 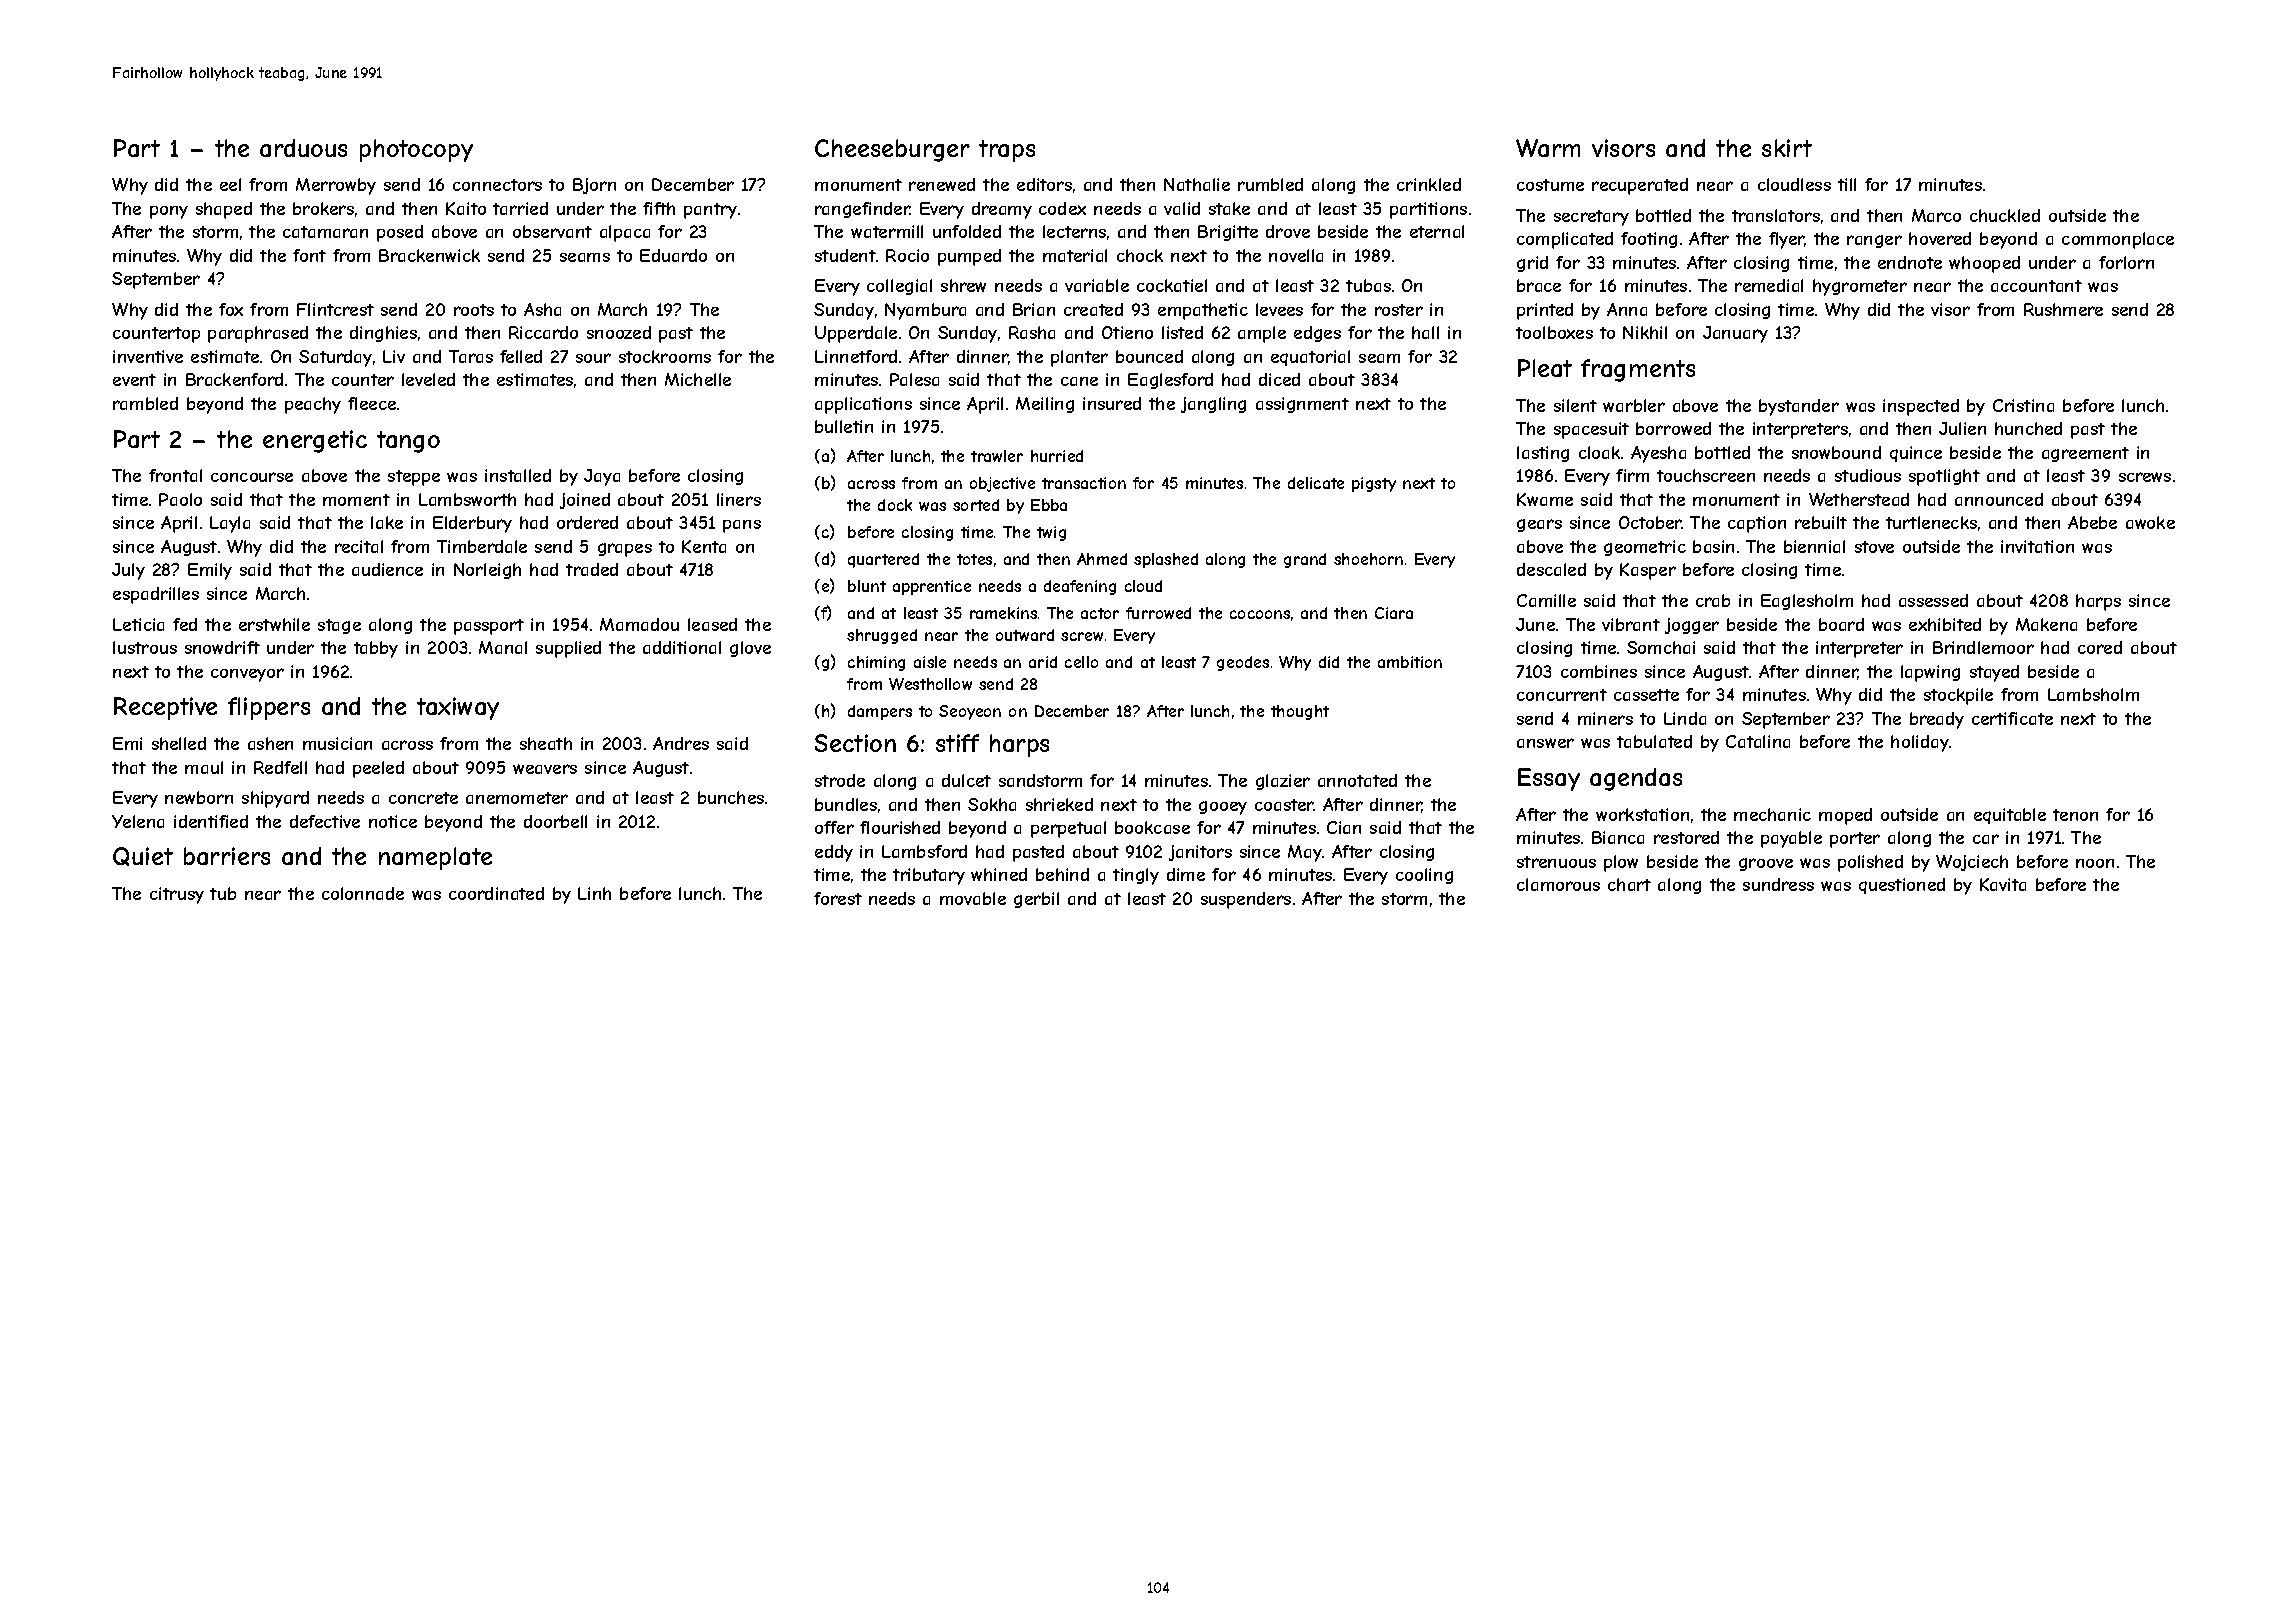 I want to click on Ebba, so click(x=1049, y=505).
